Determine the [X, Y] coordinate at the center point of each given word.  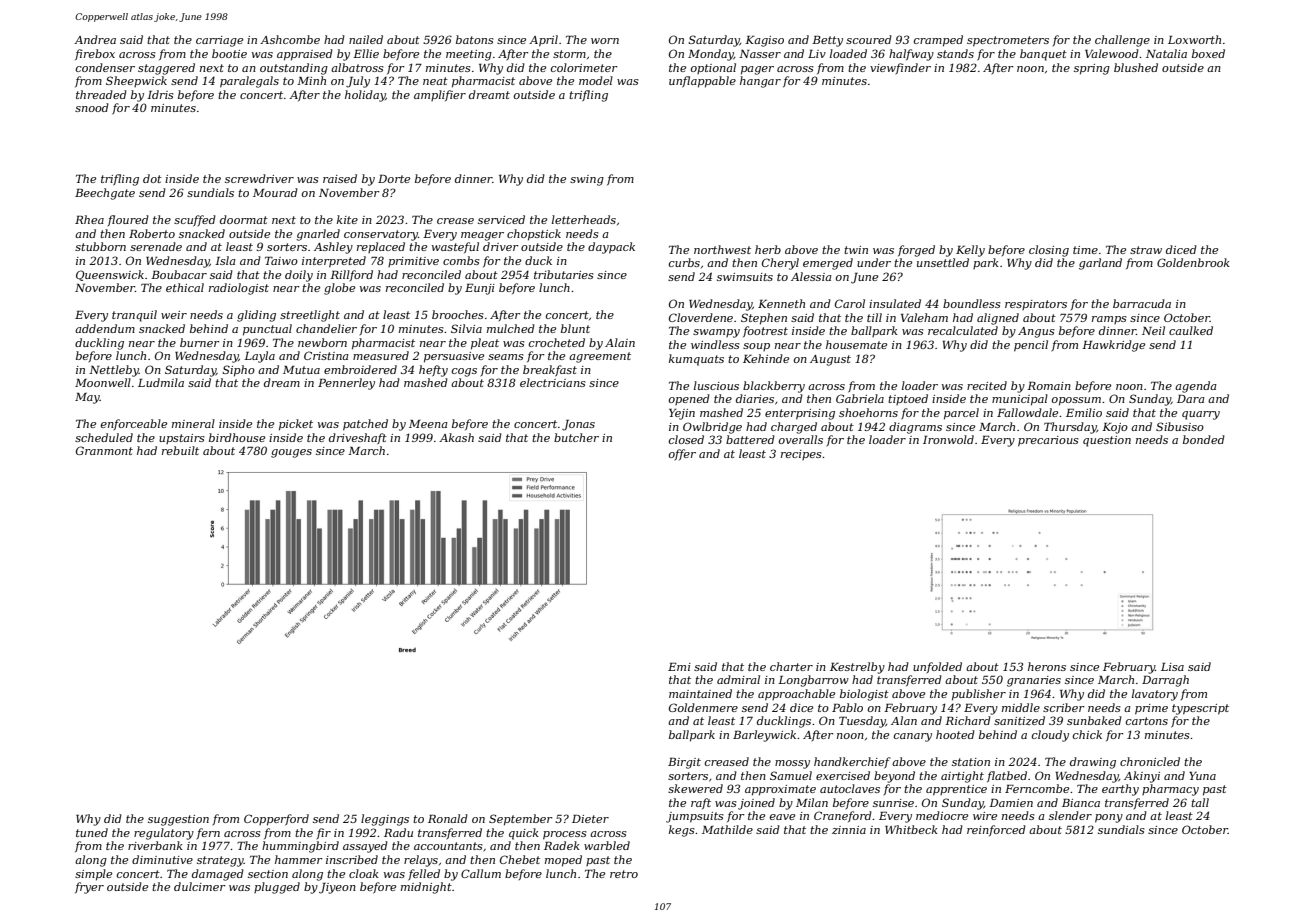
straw [1146, 250]
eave [782, 817]
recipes [801, 455]
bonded [1204, 439]
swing [587, 180]
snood [92, 107]
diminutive [162, 859]
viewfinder [900, 68]
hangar [760, 82]
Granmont [104, 450]
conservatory [381, 235]
